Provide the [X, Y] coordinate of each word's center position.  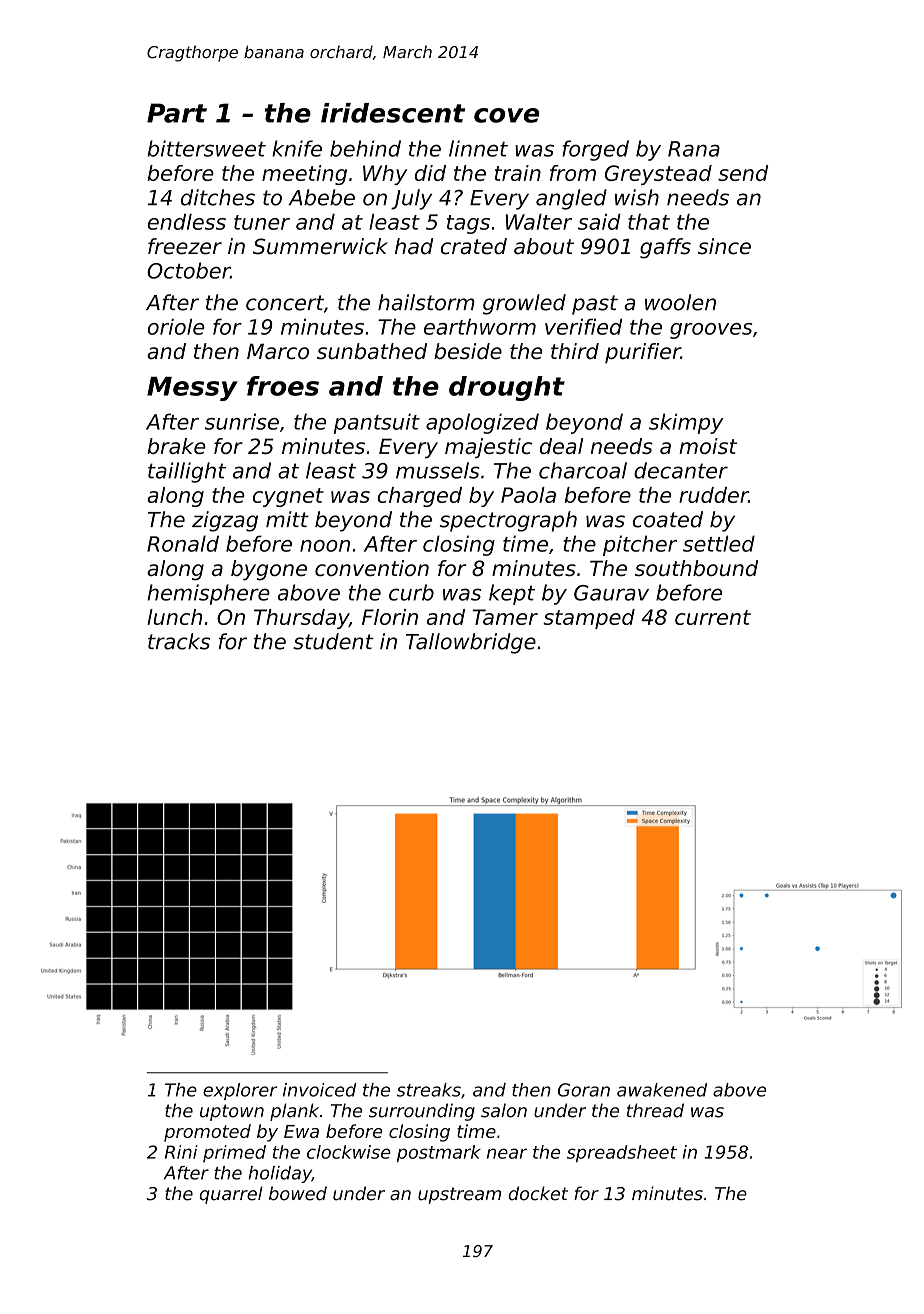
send [743, 173]
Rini [181, 1152]
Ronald [183, 543]
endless [187, 222]
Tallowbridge [471, 643]
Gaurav [611, 593]
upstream [459, 1195]
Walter [538, 222]
